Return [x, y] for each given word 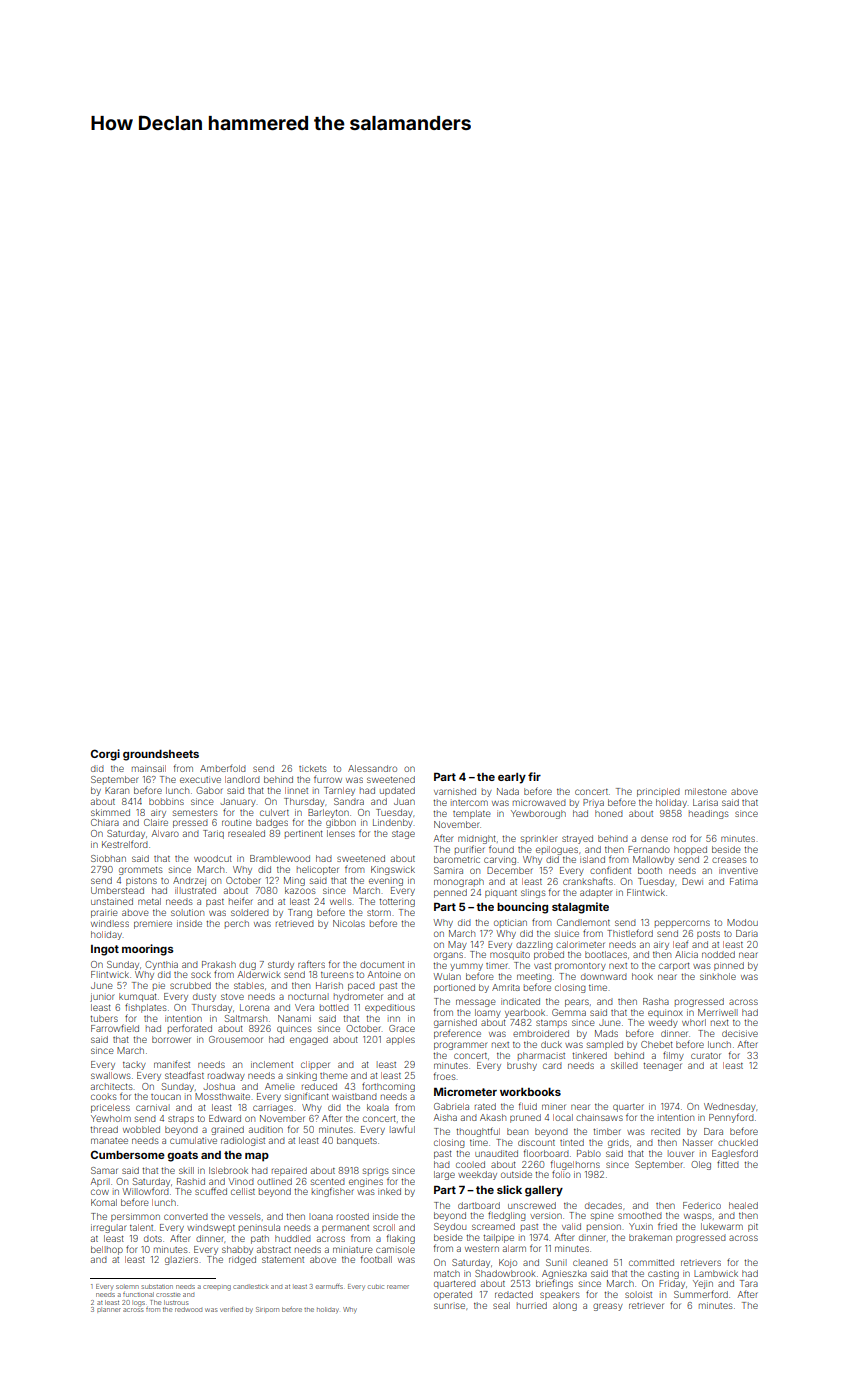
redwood [188, 1309]
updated [397, 791]
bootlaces [606, 954]
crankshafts [588, 881]
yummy [466, 967]
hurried [532, 1305]
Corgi [105, 755]
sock [201, 974]
